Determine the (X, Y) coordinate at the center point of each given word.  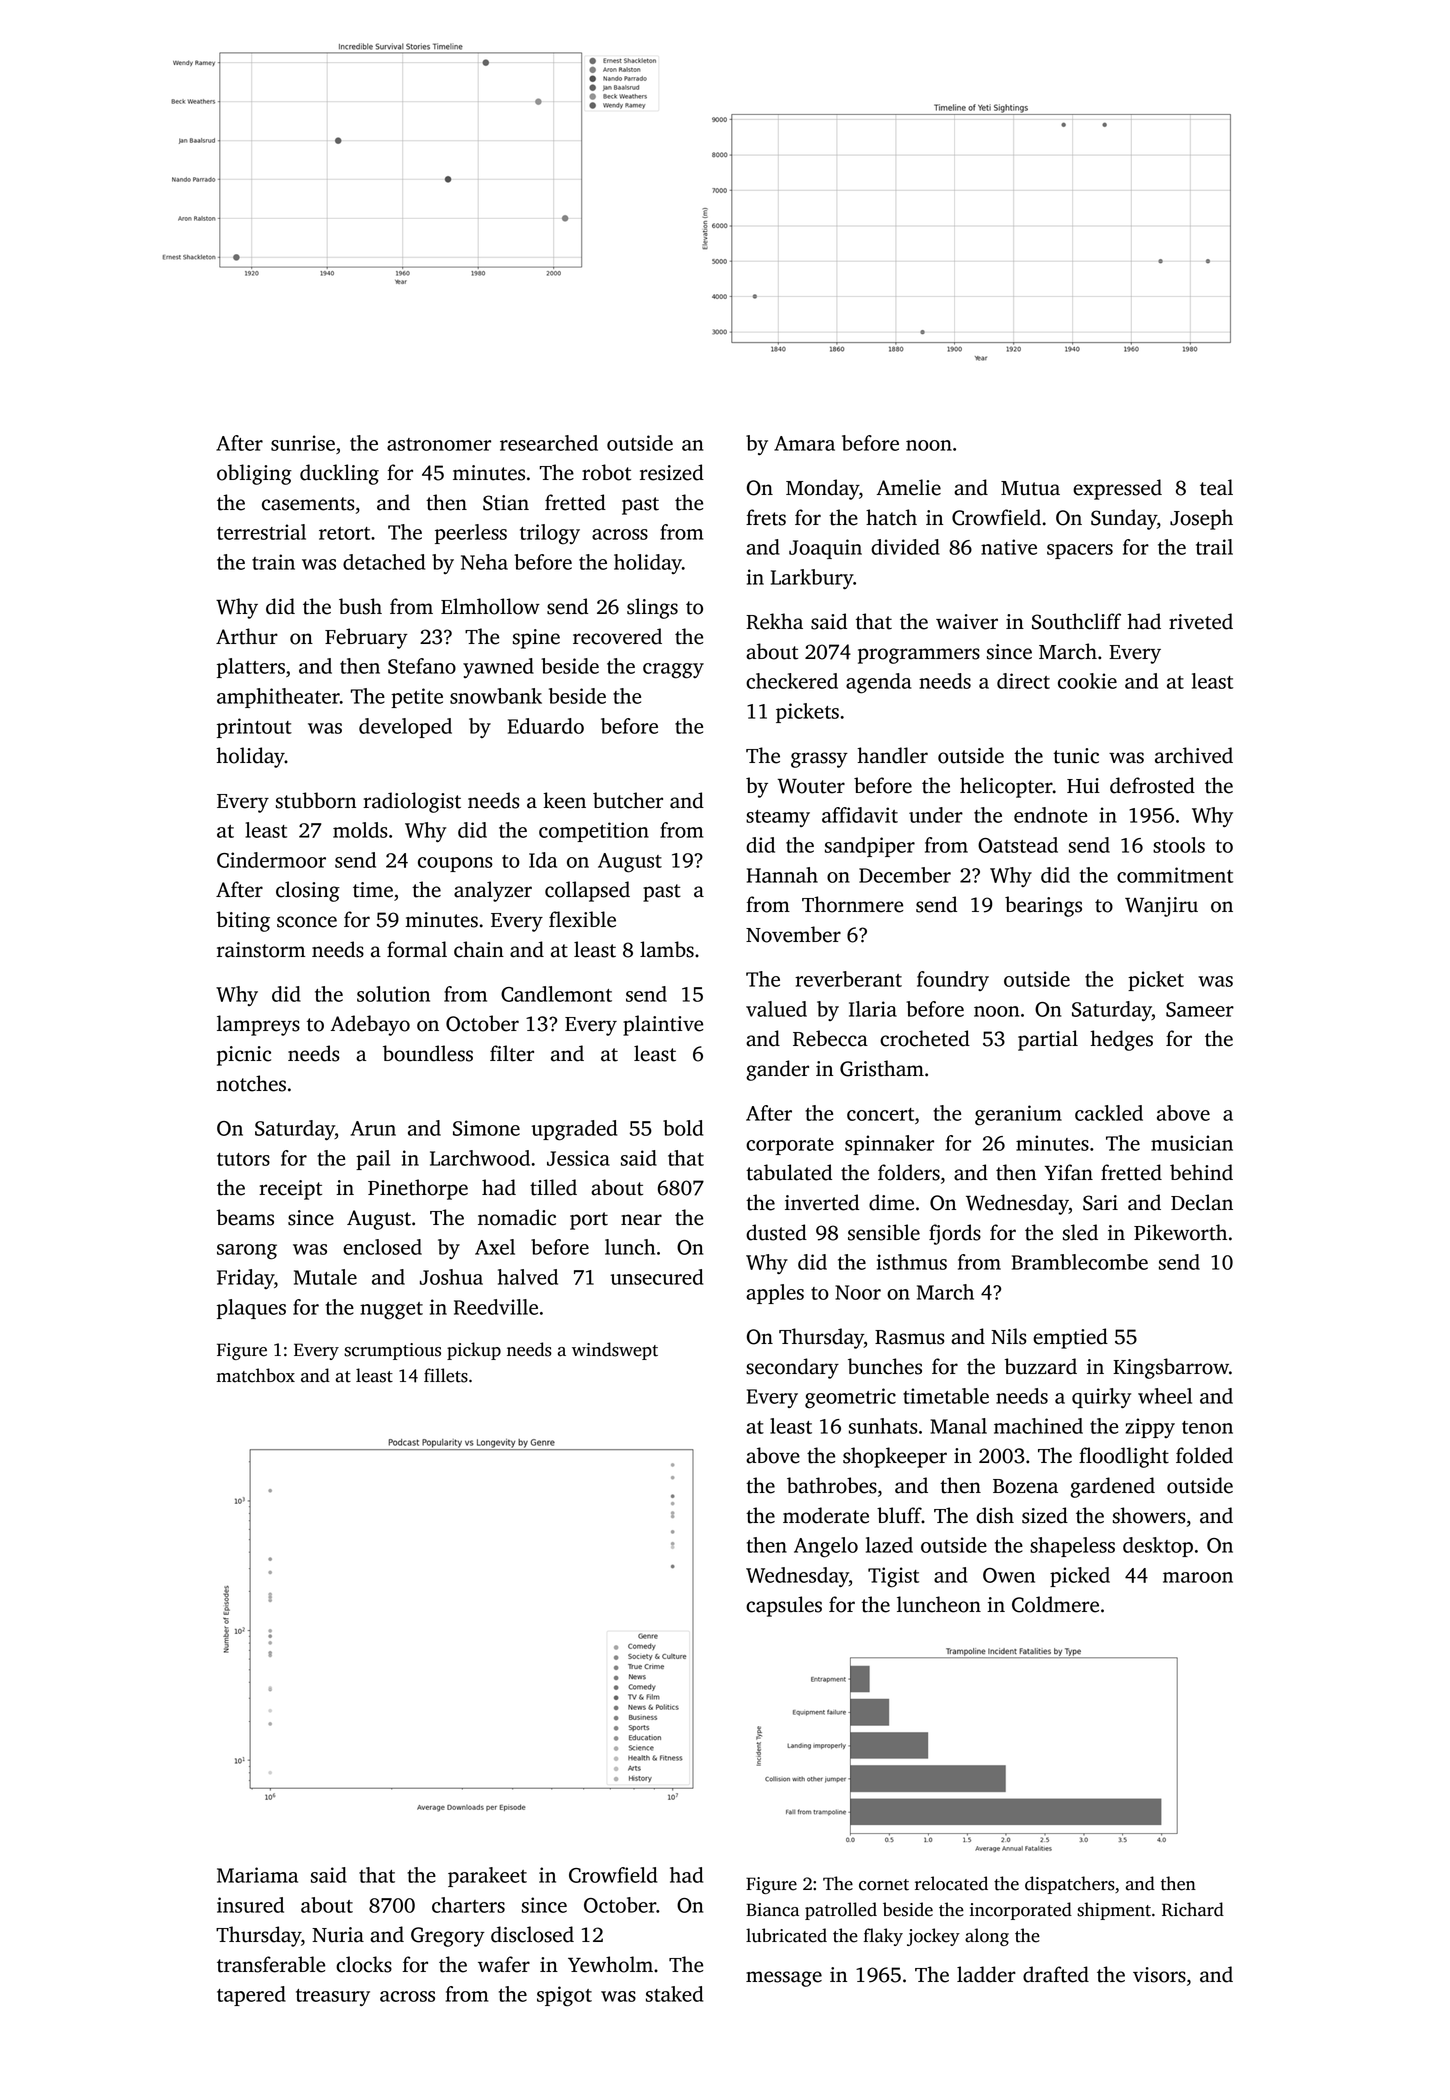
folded (1204, 1455)
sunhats (883, 1426)
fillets (446, 1375)
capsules (784, 1606)
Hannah (782, 875)
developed (405, 728)
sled (1080, 1232)
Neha (484, 562)
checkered (792, 681)
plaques (251, 1309)
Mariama (257, 1875)
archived (1194, 755)
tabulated (789, 1172)
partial (1048, 1040)
